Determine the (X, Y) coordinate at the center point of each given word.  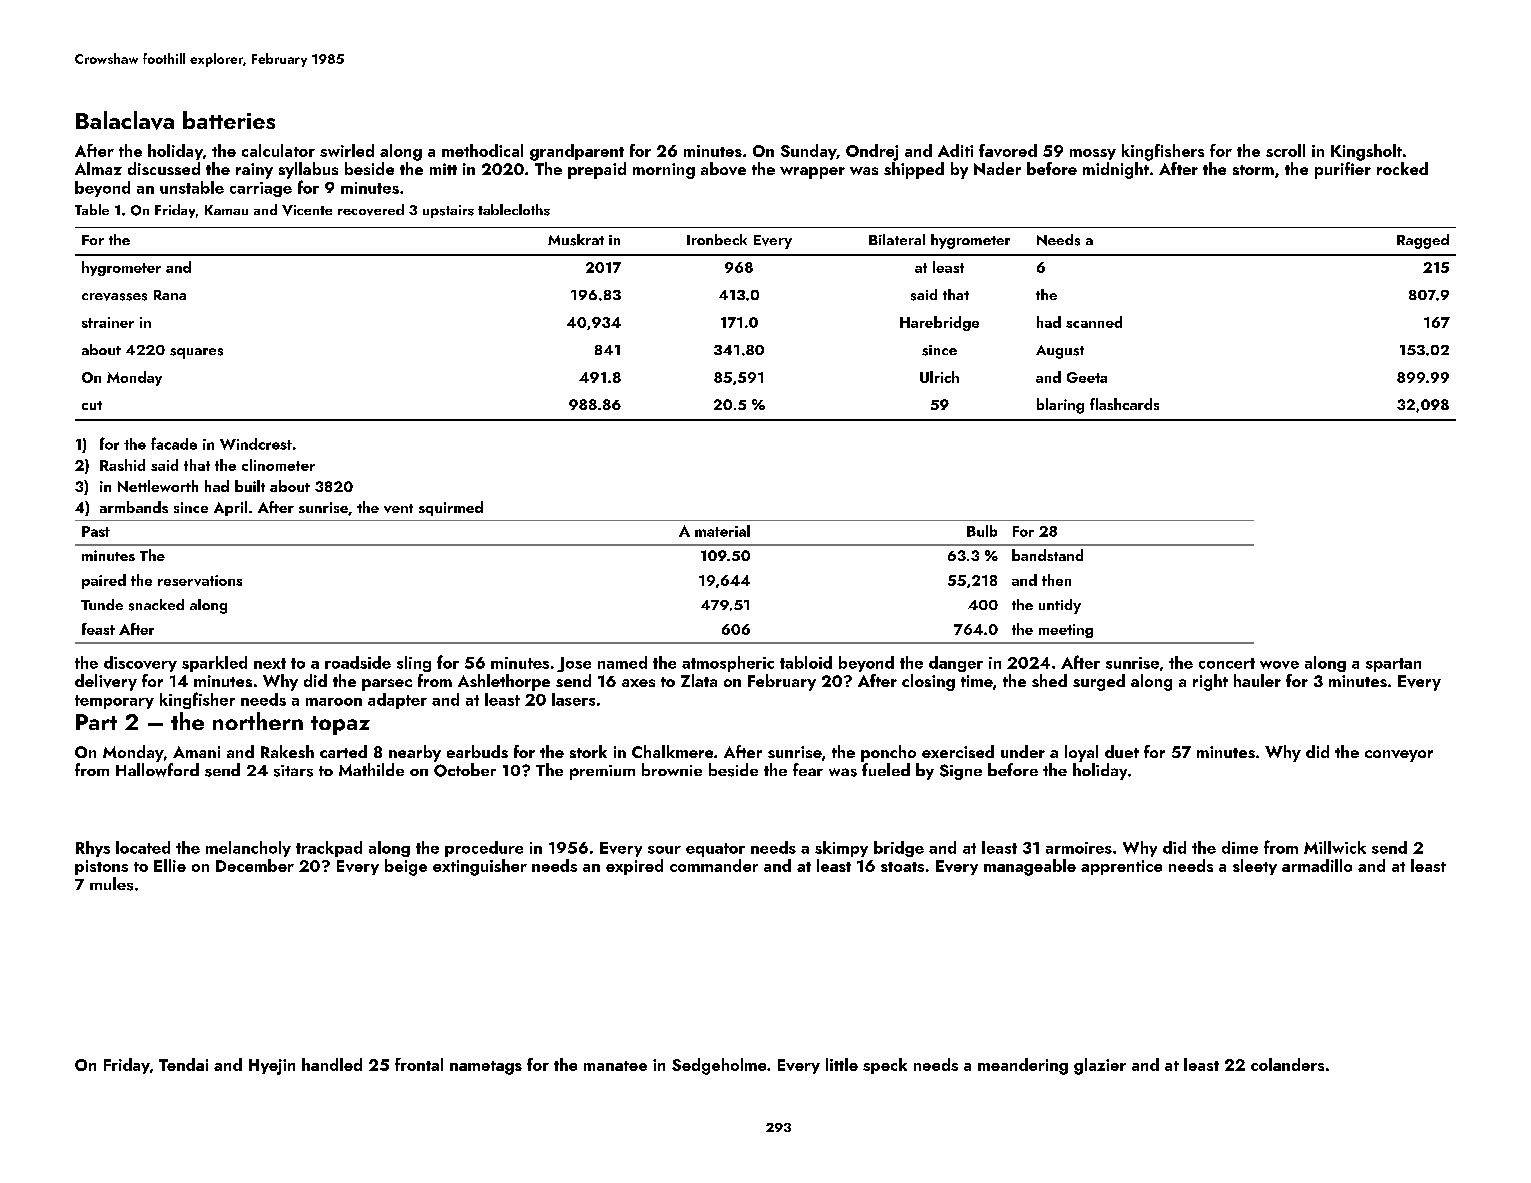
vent (398, 508)
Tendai (183, 1064)
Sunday (808, 152)
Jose (574, 664)
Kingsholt (1366, 152)
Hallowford (157, 770)
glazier (1100, 1066)
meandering (1023, 1066)
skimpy (841, 849)
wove (1279, 665)
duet (1122, 751)
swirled (347, 150)
